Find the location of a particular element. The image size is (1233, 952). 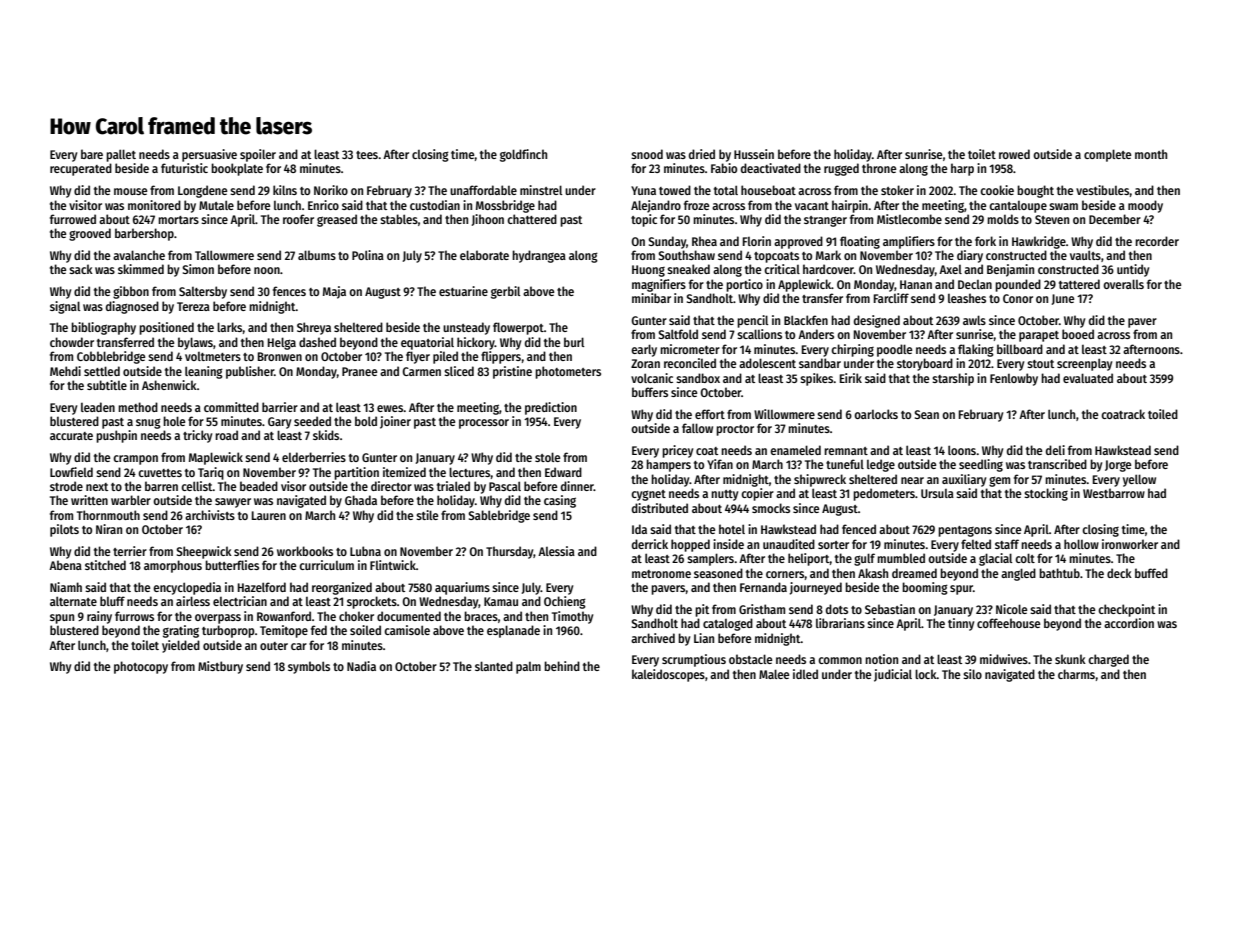

Nicole is located at coordinates (1011, 609).
